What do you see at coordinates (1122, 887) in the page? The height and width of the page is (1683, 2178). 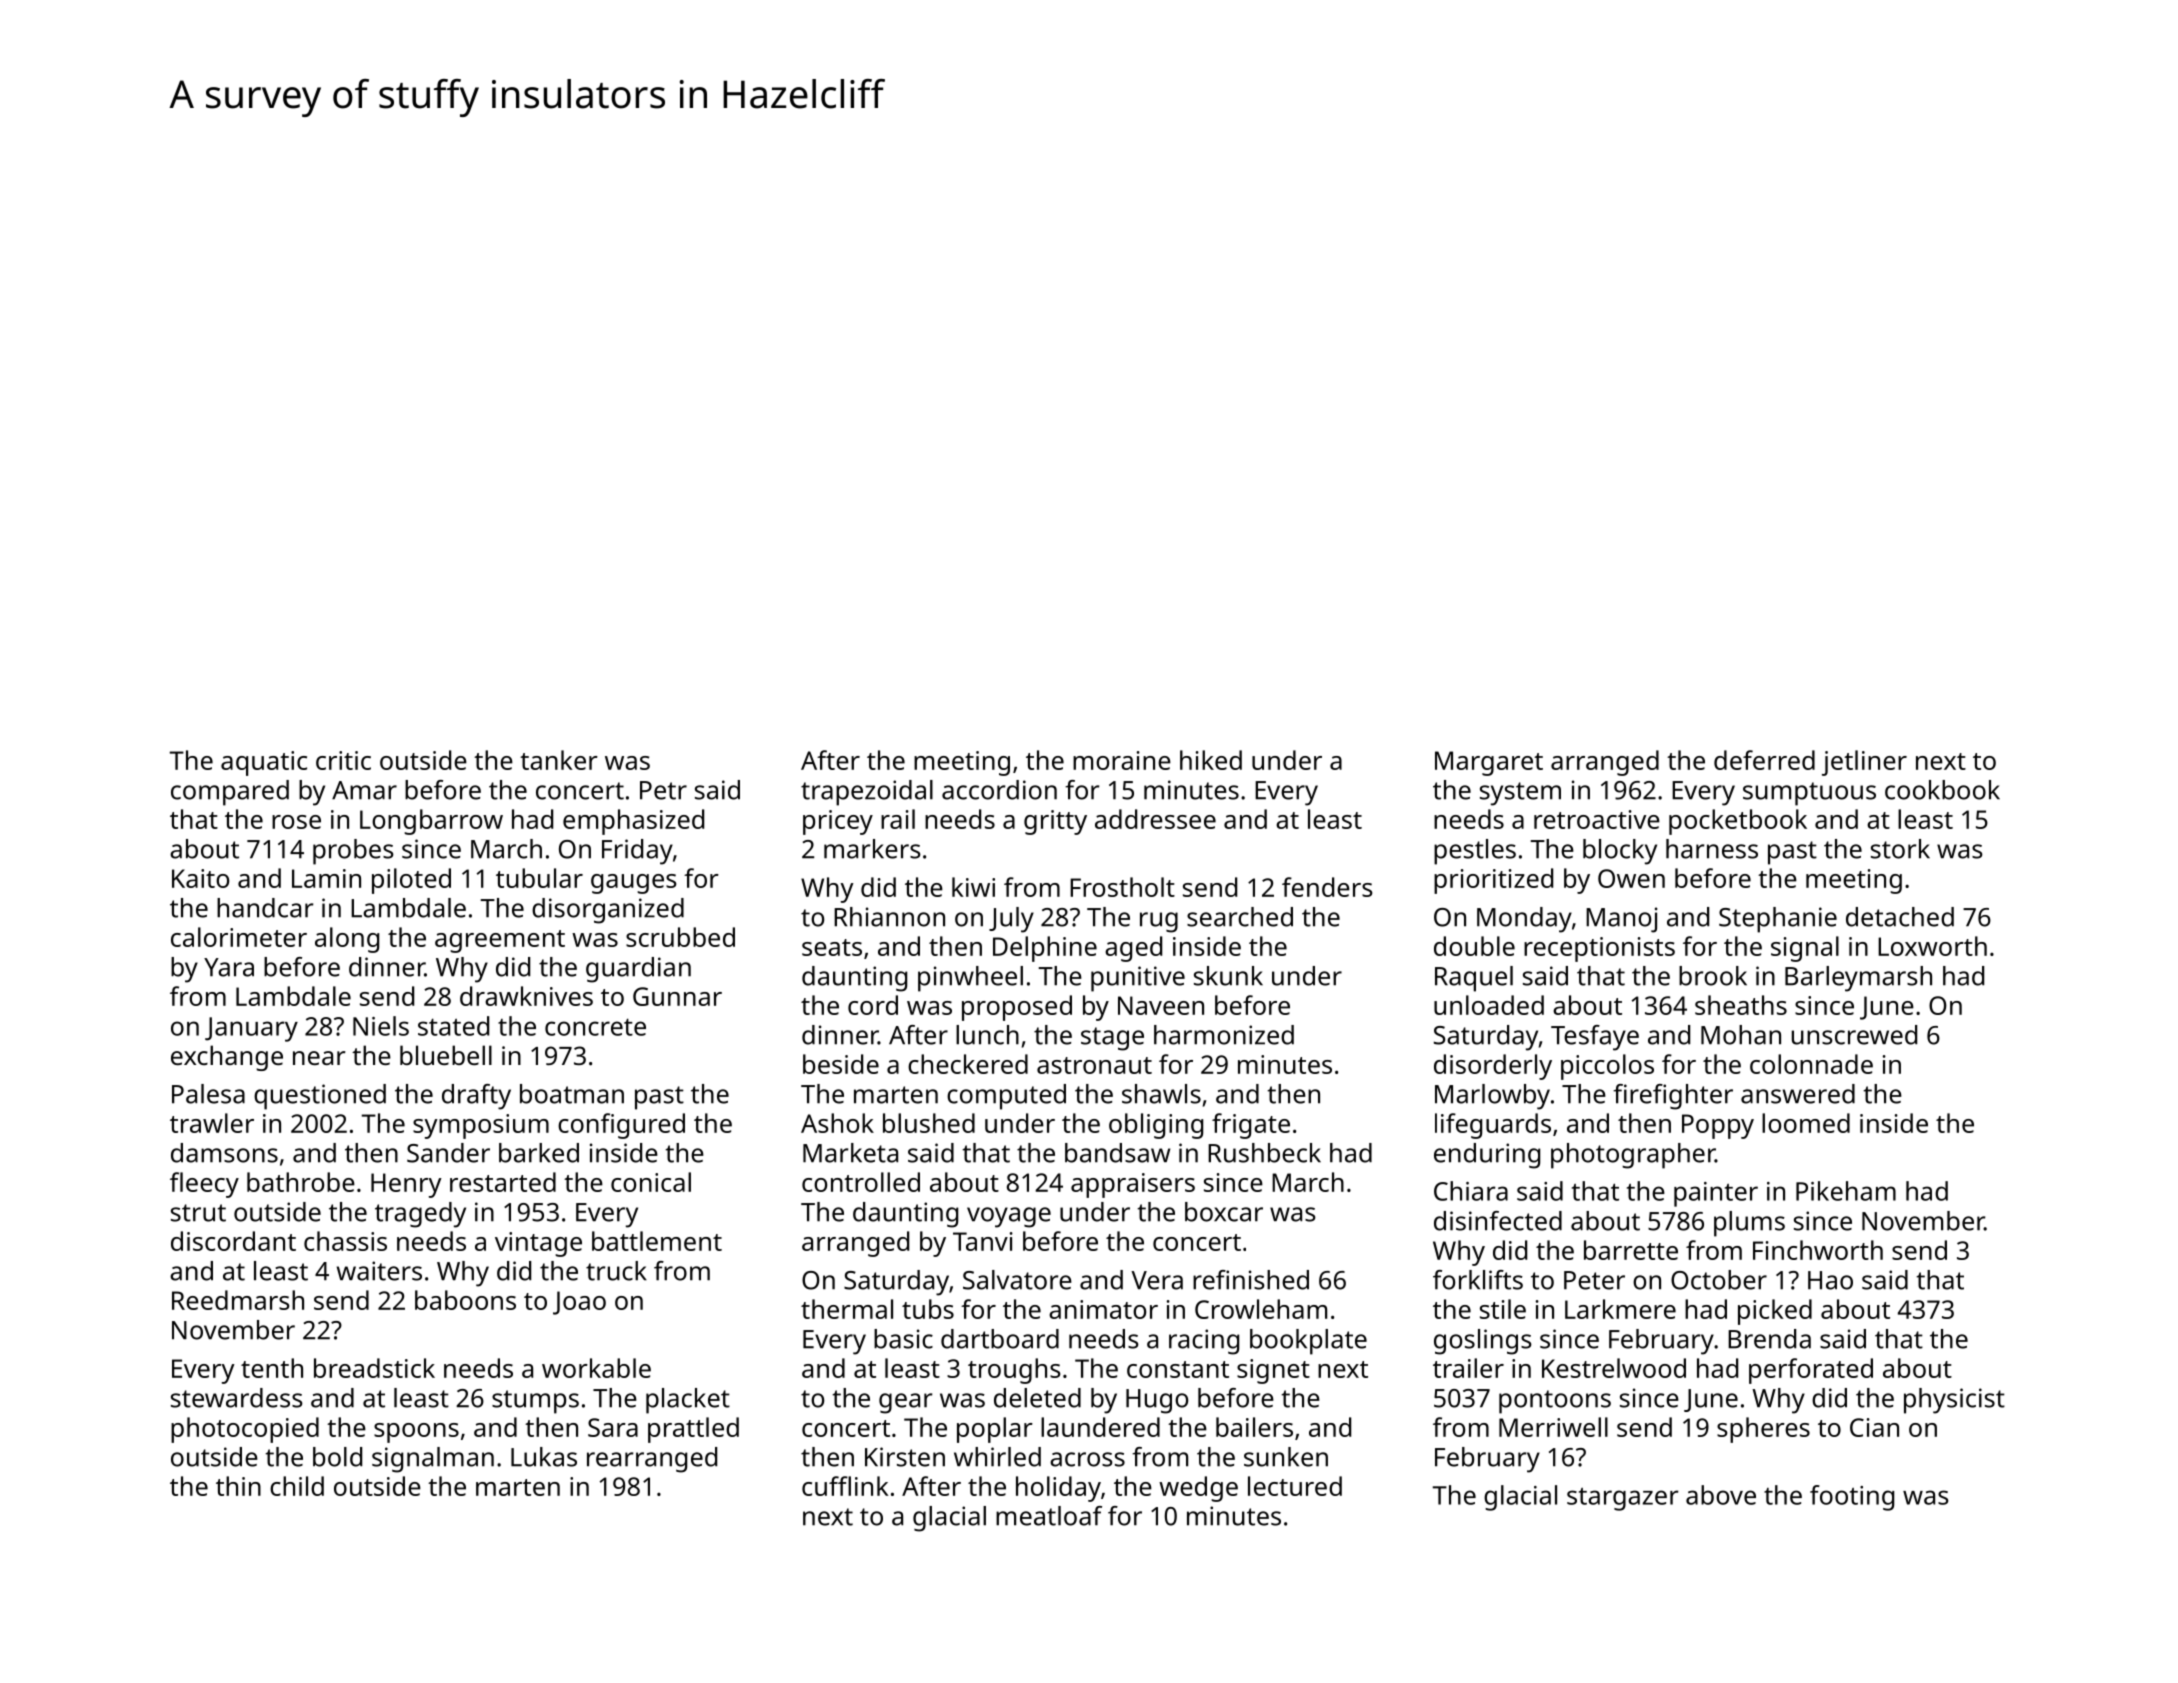 I see `Frostholt` at bounding box center [1122, 887].
